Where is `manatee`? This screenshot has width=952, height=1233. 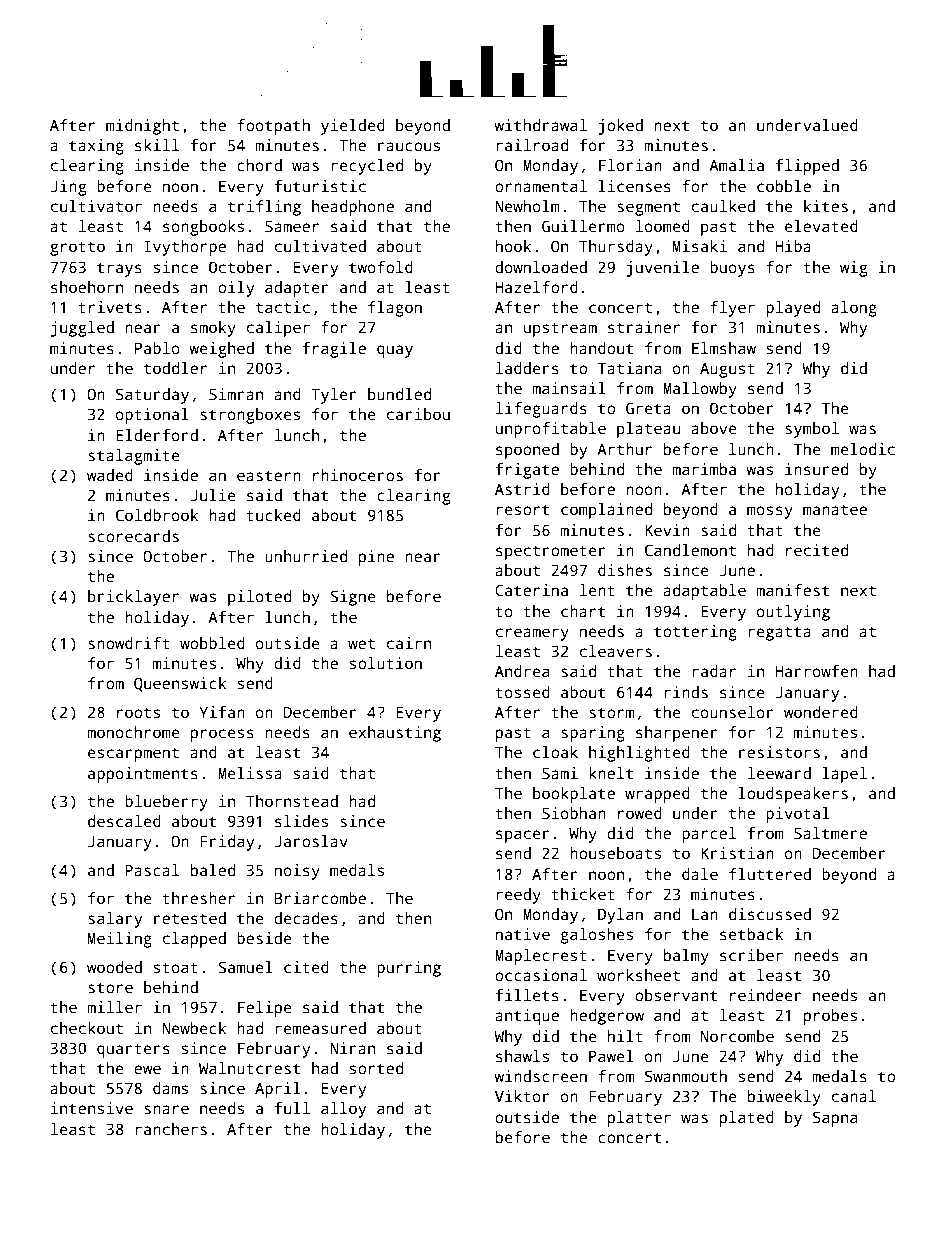
manatee is located at coordinates (835, 510).
